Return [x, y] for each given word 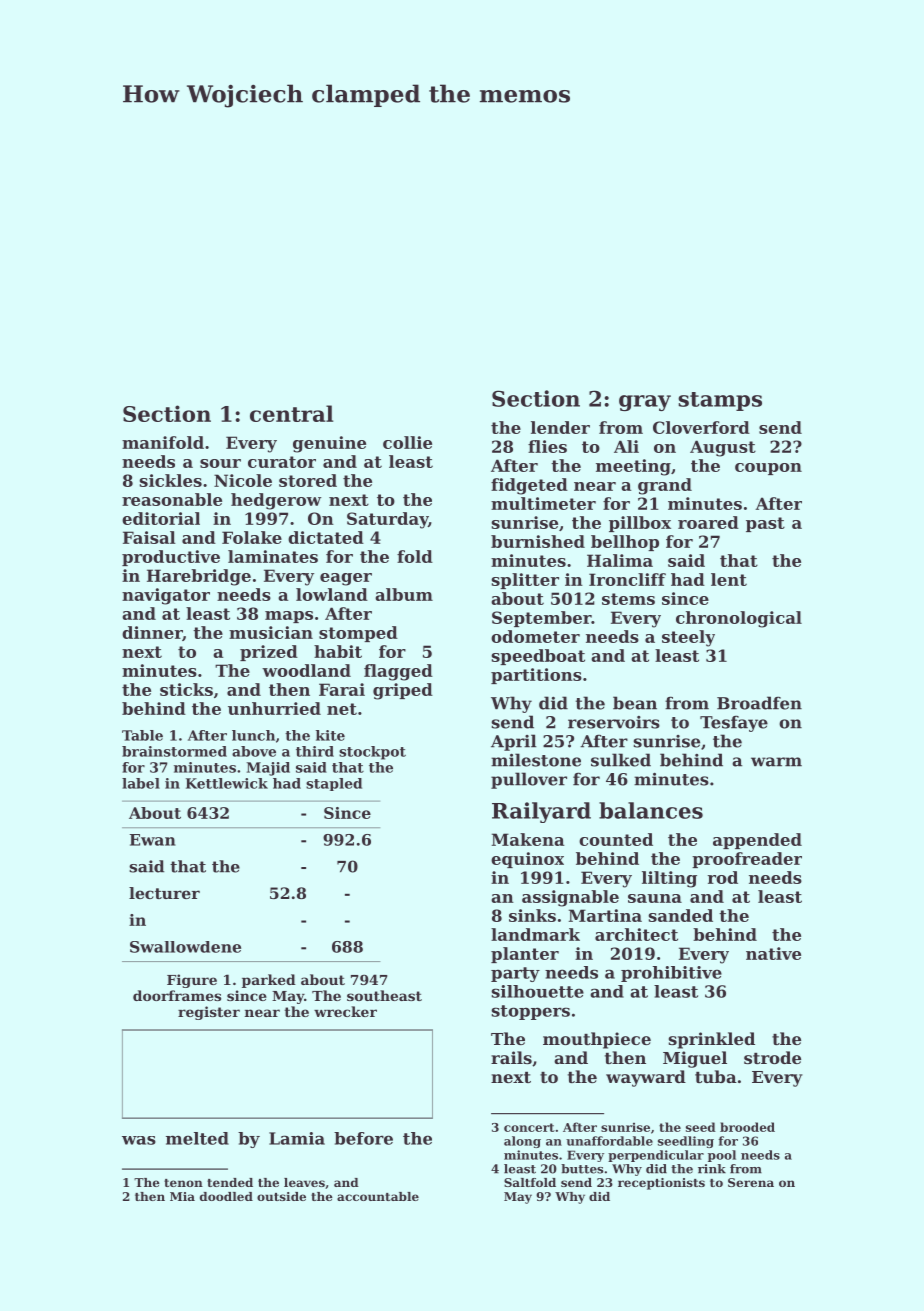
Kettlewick [227, 783]
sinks [532, 915]
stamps [720, 401]
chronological [739, 619]
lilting [669, 879]
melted [197, 1138]
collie [407, 442]
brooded [747, 1127]
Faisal [149, 537]
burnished [538, 541]
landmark [535, 934]
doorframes [177, 995]
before [363, 1138]
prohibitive [671, 974]
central [291, 413]
